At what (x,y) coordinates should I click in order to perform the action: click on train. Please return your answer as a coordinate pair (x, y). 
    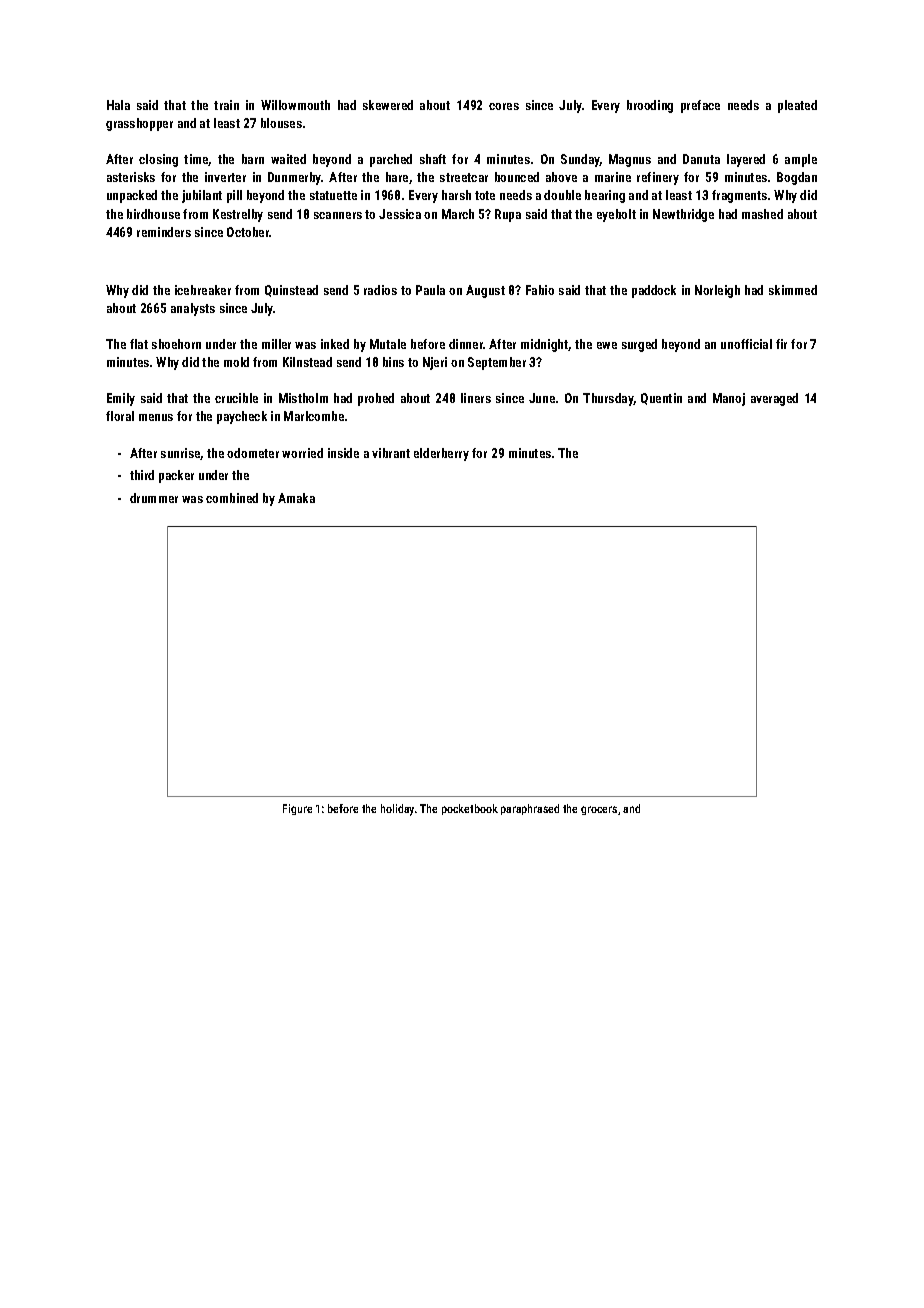
    Looking at the image, I should click on (226, 105).
